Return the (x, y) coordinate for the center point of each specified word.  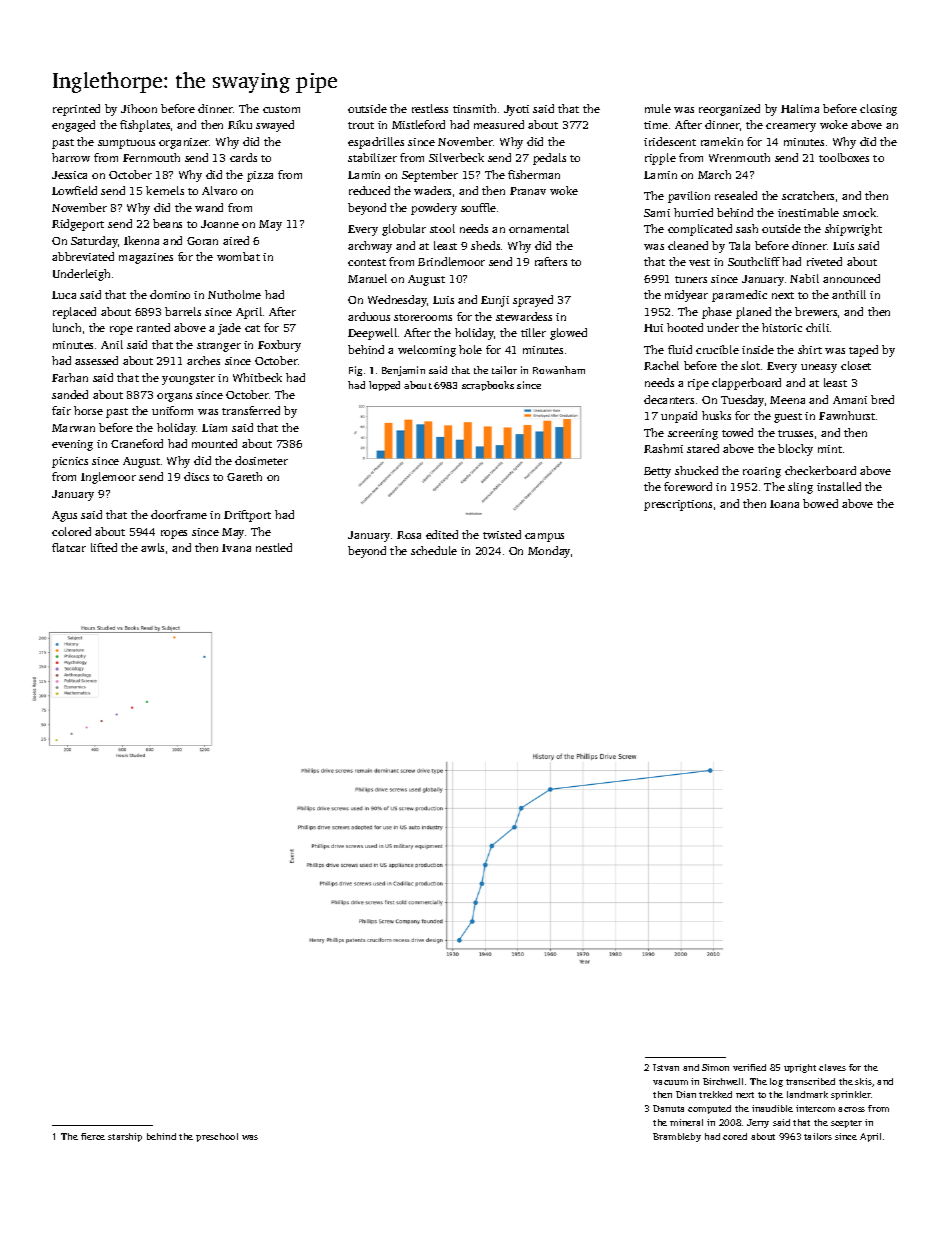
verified (749, 1067)
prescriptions (678, 505)
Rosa (409, 535)
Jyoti (516, 110)
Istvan (666, 1067)
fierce (93, 1136)
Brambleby (677, 1137)
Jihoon (139, 108)
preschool (217, 1137)
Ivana (236, 548)
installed (839, 486)
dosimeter (261, 460)
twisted (502, 534)
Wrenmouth (739, 157)
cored (735, 1136)
